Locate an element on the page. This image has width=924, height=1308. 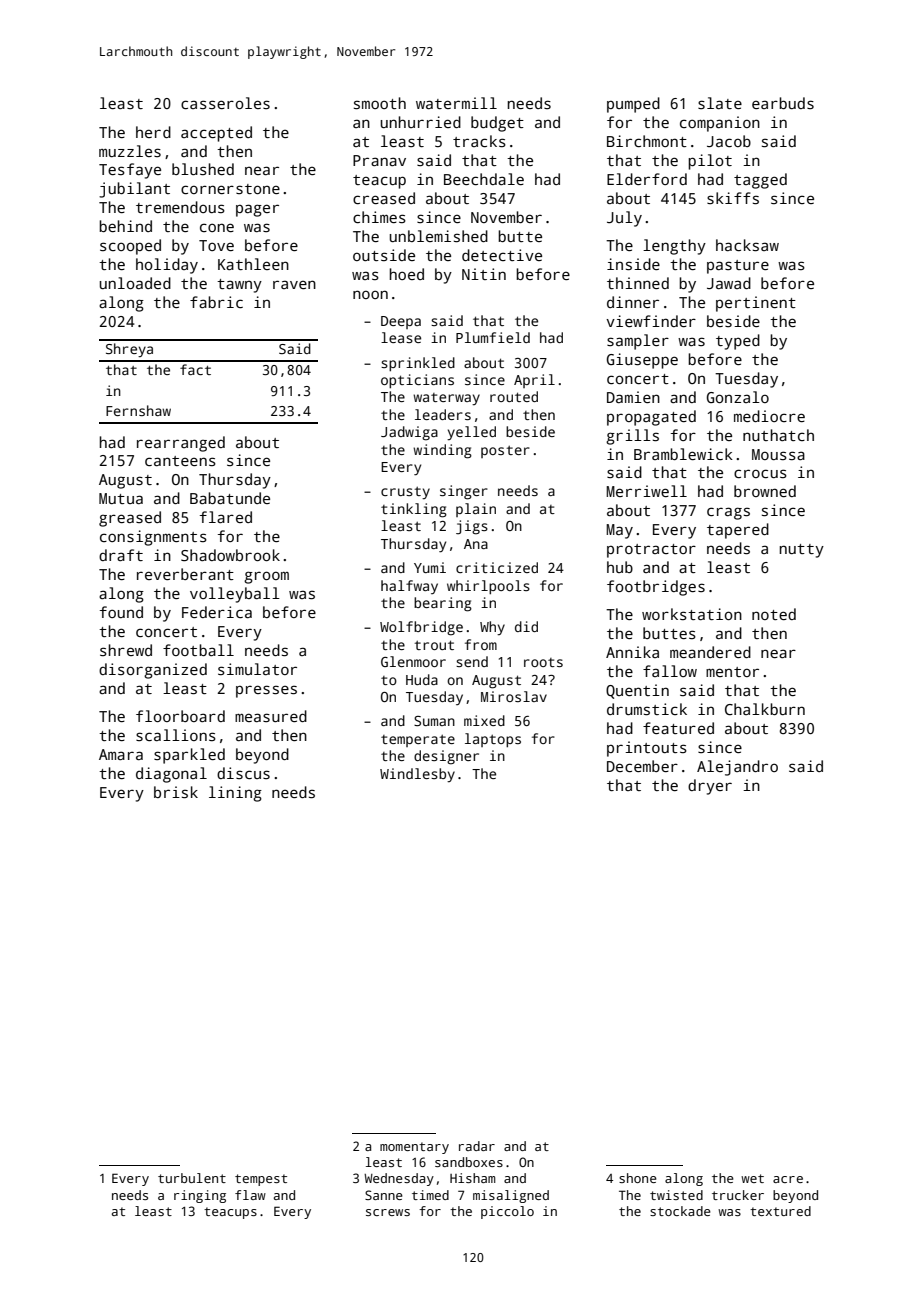
herd is located at coordinates (153, 132).
